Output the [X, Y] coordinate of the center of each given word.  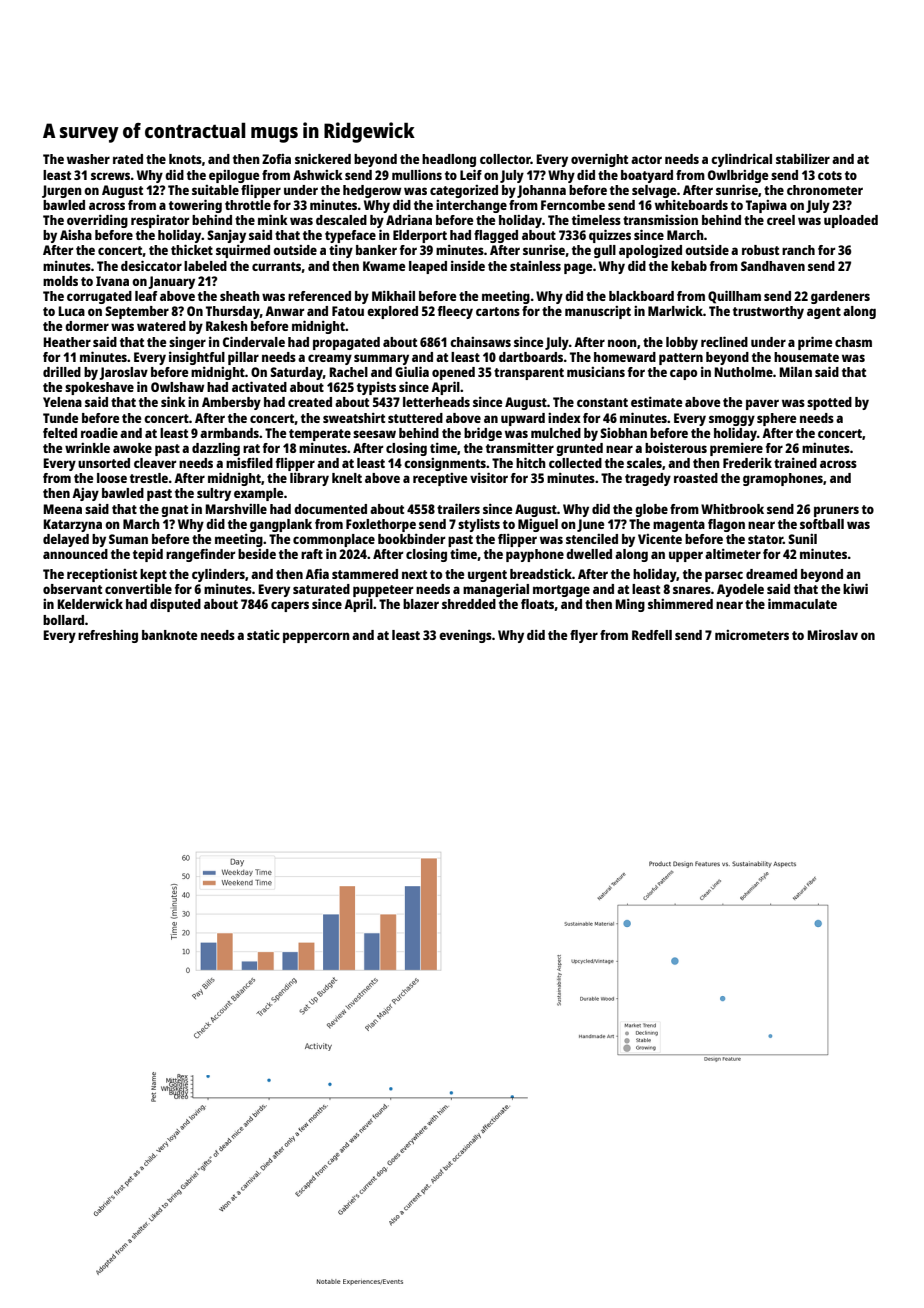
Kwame [384, 266]
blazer [421, 604]
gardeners [840, 297]
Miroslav [832, 634]
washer [88, 159]
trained [795, 462]
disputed [175, 605]
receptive [440, 479]
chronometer [825, 190]
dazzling [216, 449]
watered [161, 326]
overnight [599, 160]
